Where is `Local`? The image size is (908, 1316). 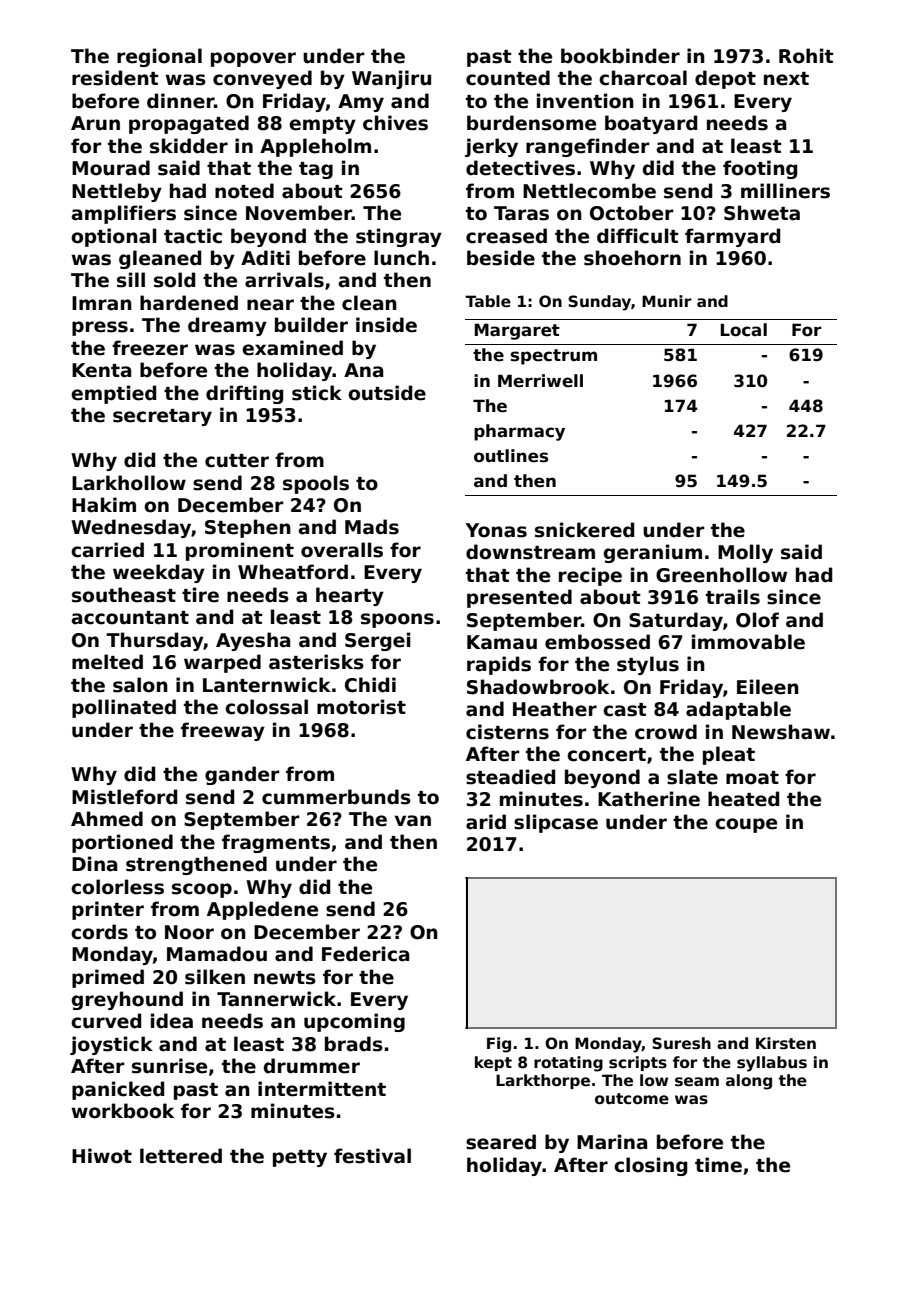
Local is located at coordinates (744, 330).
